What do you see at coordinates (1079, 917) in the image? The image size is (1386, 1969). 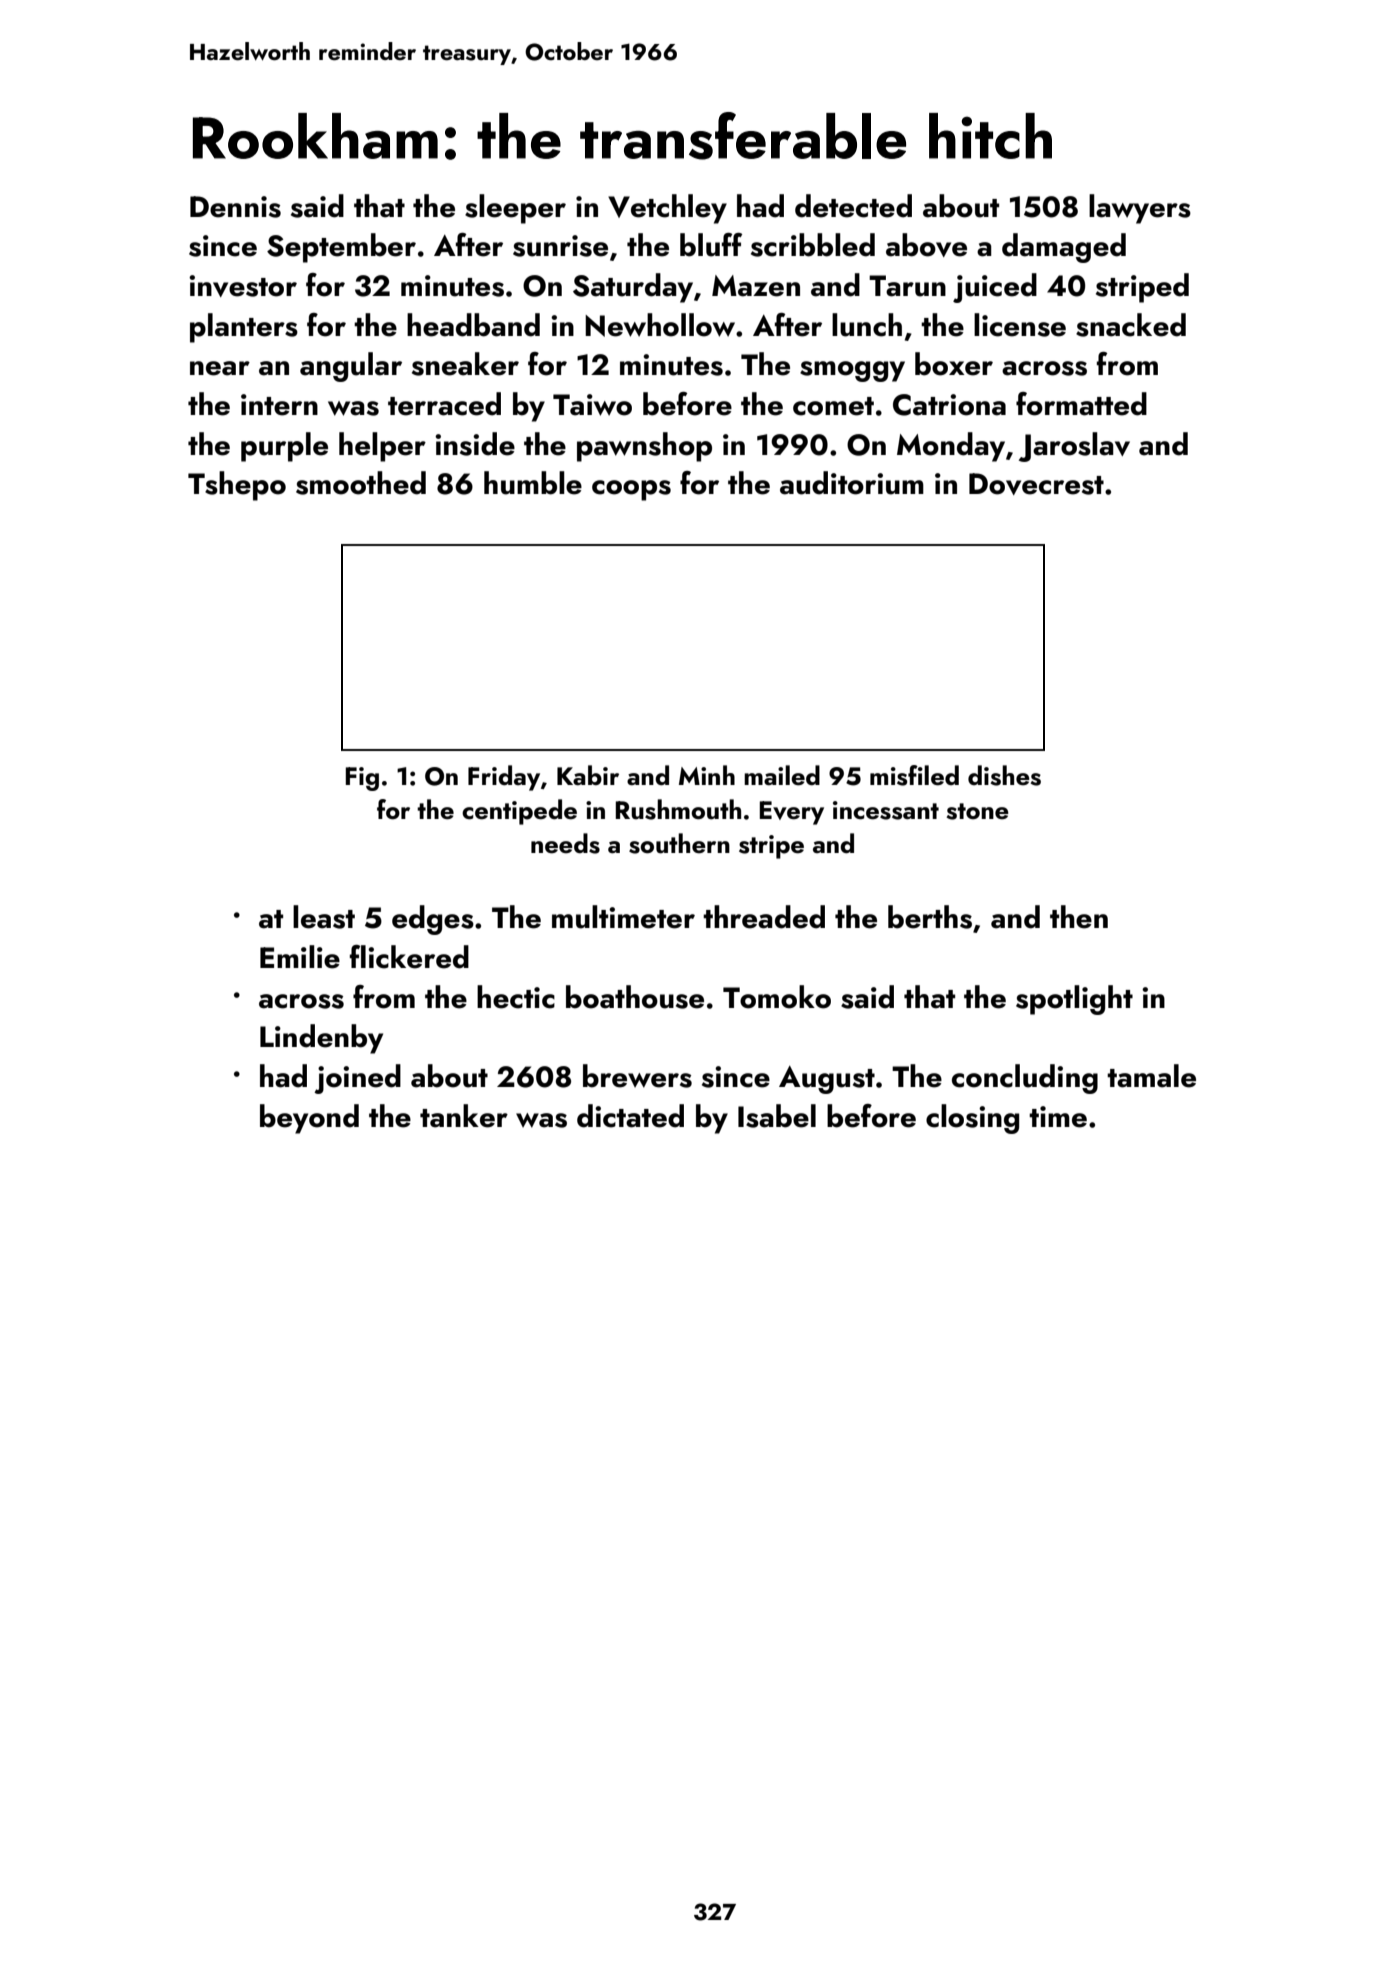 I see `then` at bounding box center [1079, 917].
